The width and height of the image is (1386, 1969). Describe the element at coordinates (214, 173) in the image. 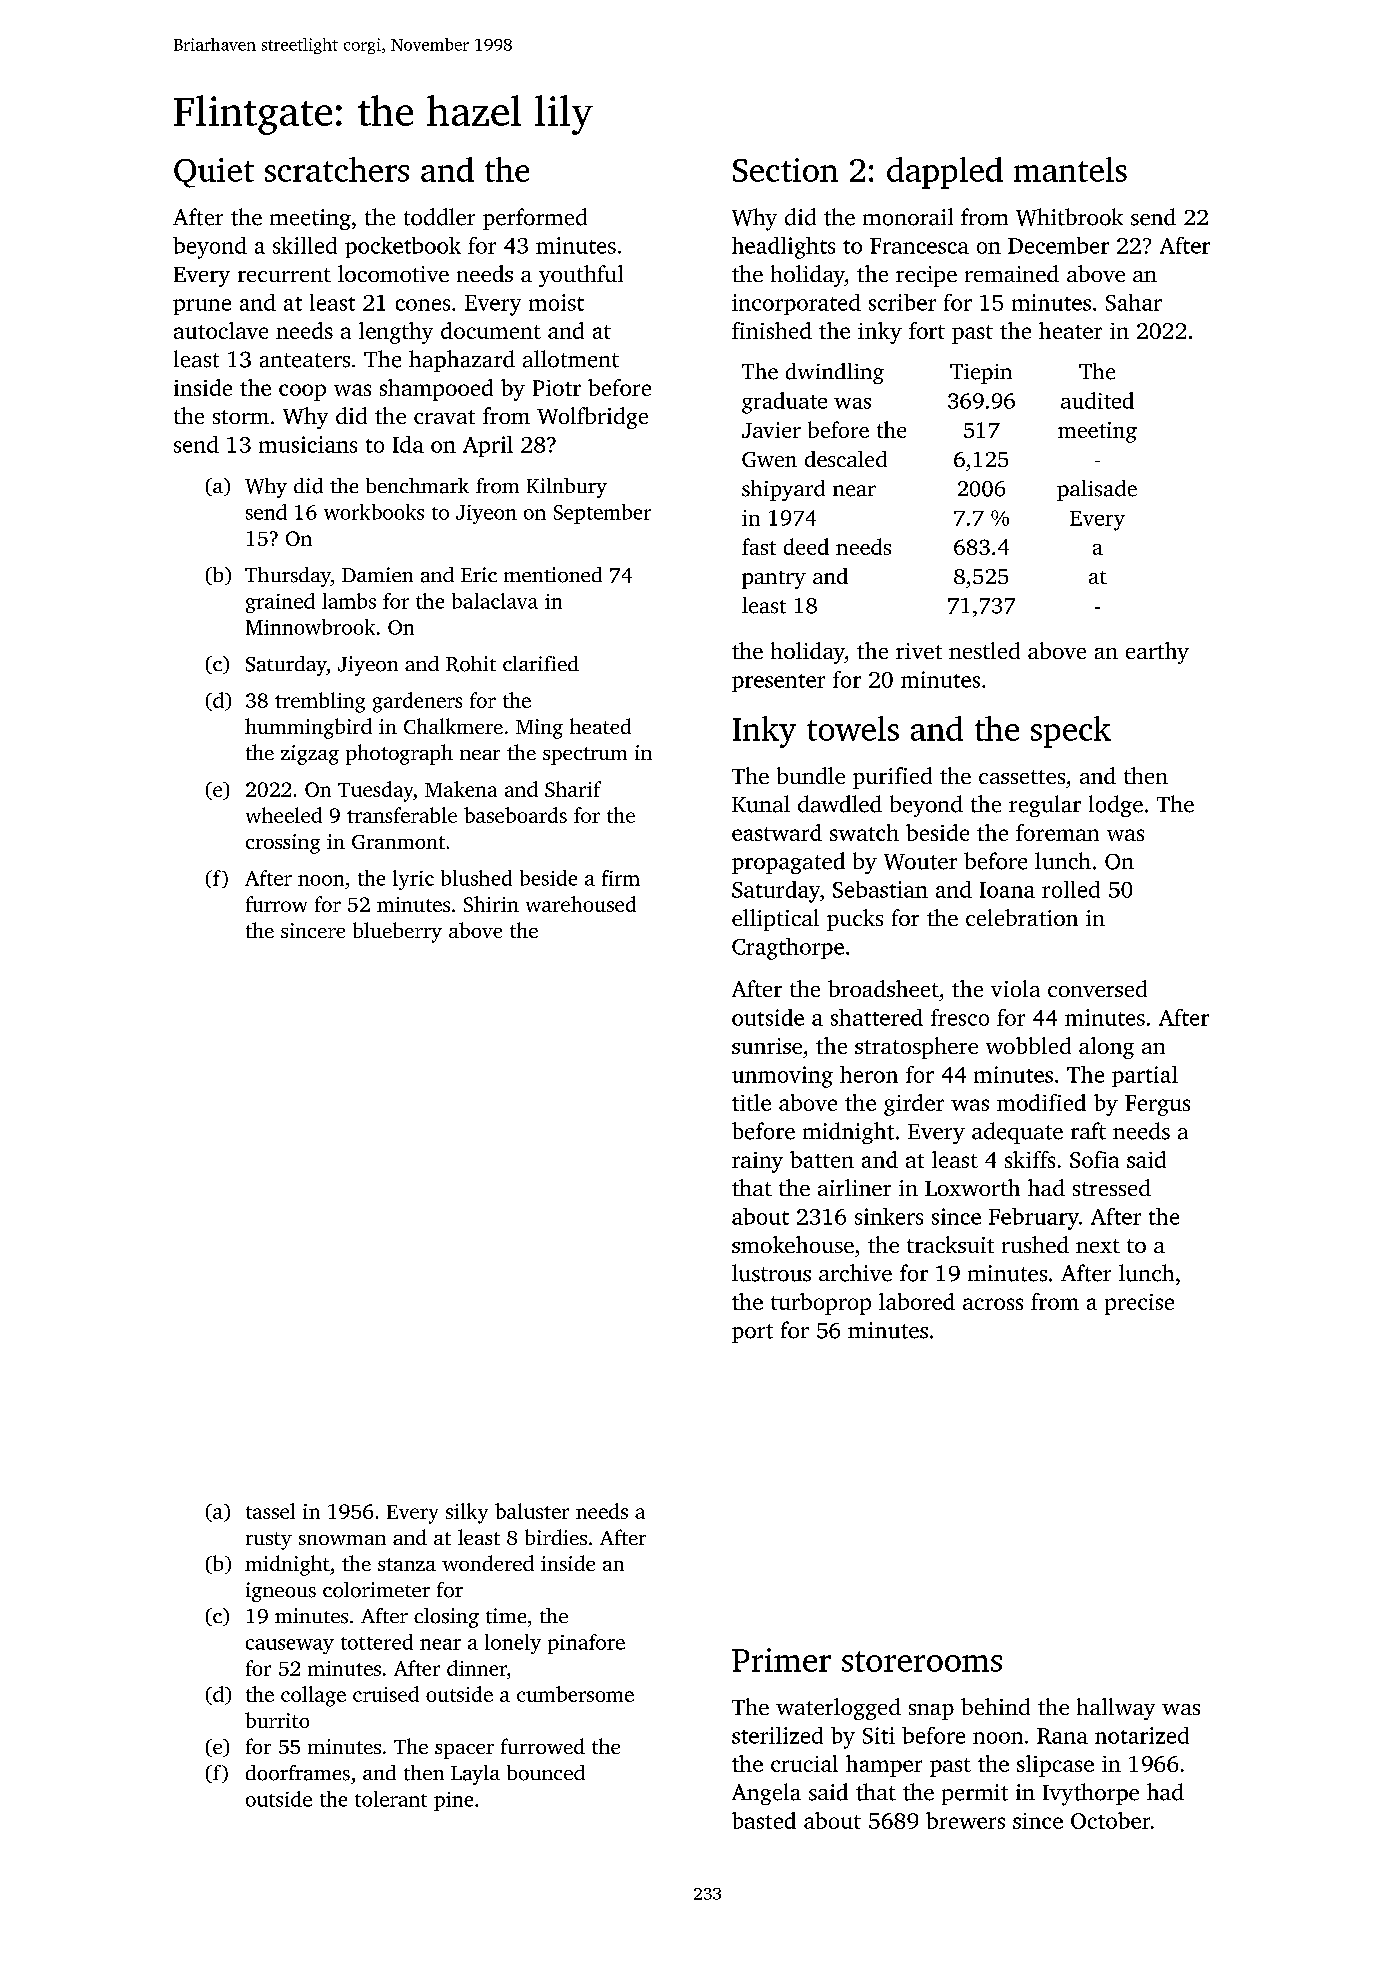

I see `Quiet` at that location.
